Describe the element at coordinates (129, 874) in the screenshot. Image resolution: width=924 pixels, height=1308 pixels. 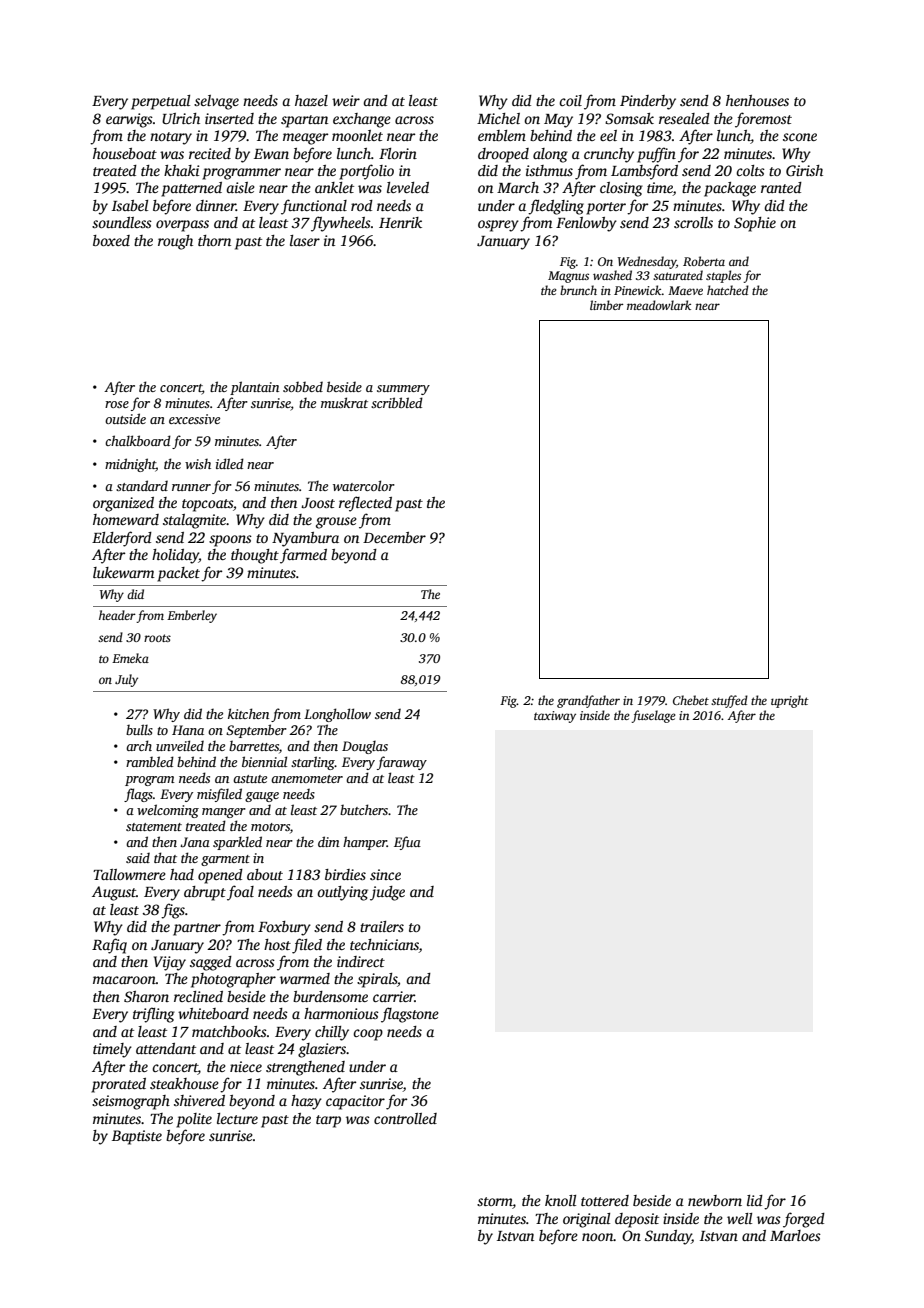
I see `Tallowmere` at that location.
